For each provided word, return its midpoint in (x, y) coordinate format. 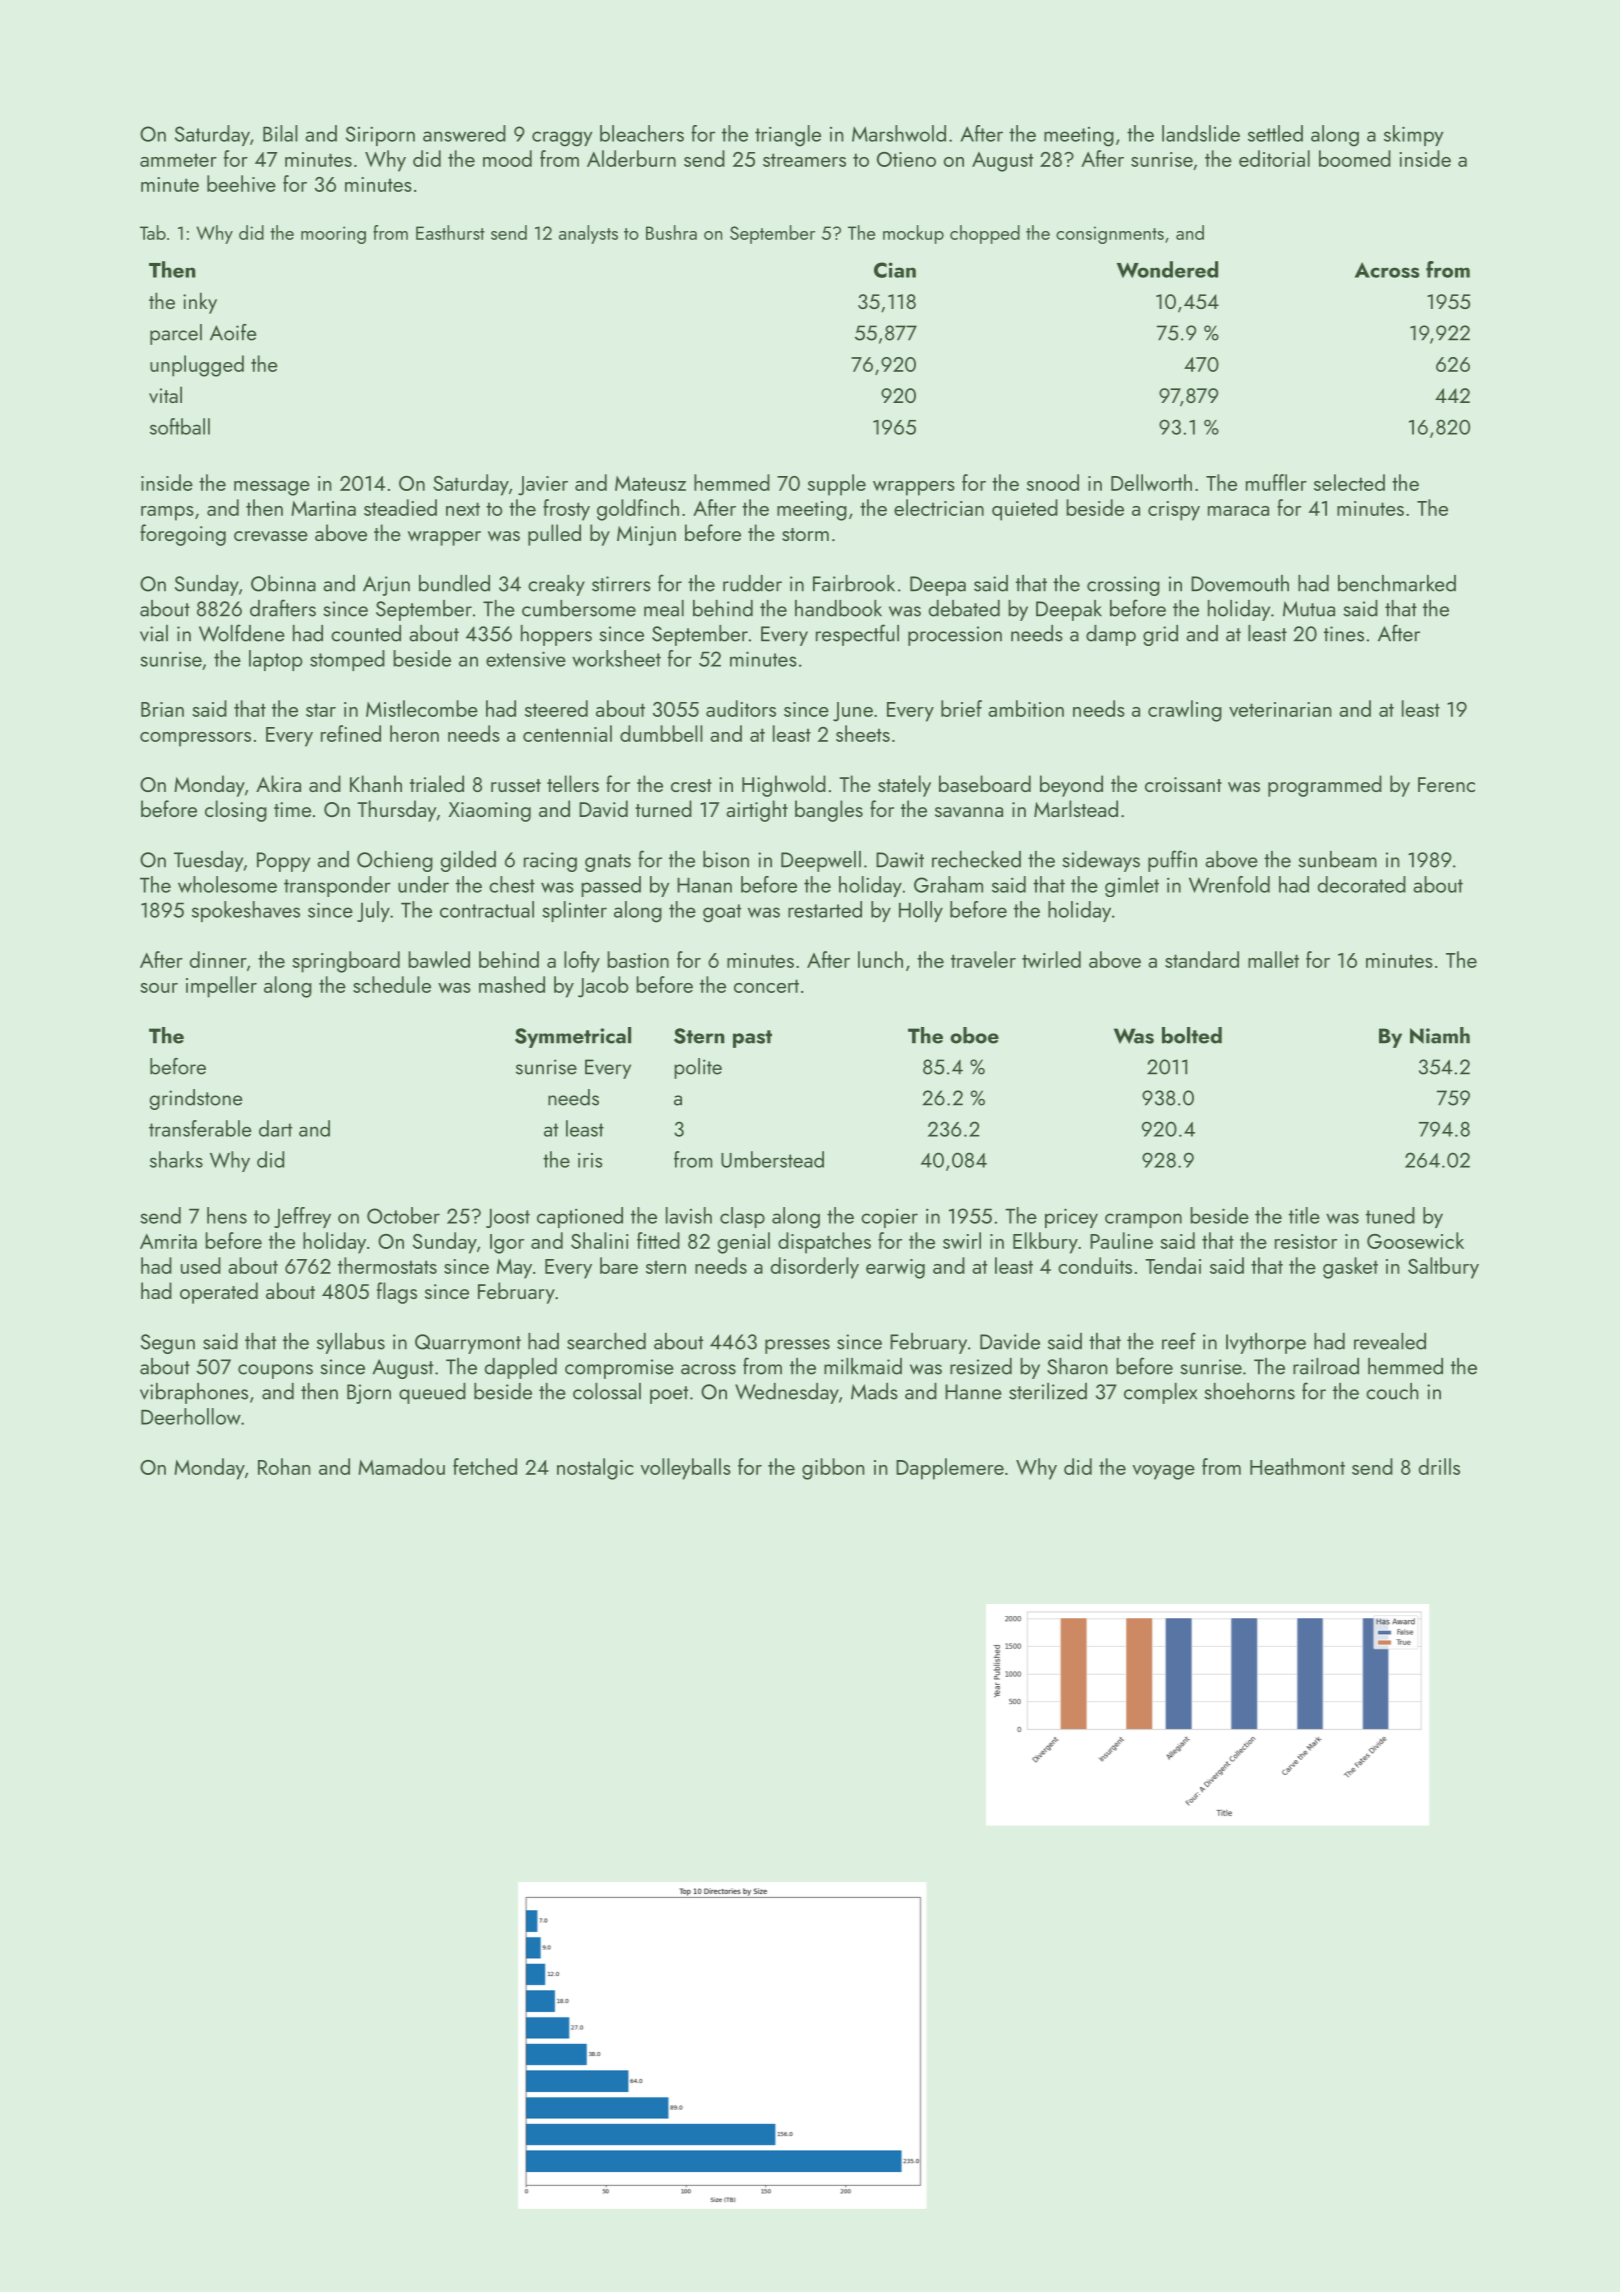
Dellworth (1151, 482)
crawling (1185, 711)
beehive (241, 183)
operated (219, 1293)
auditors (741, 708)
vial (154, 633)
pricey (1071, 1218)
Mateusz (650, 483)
